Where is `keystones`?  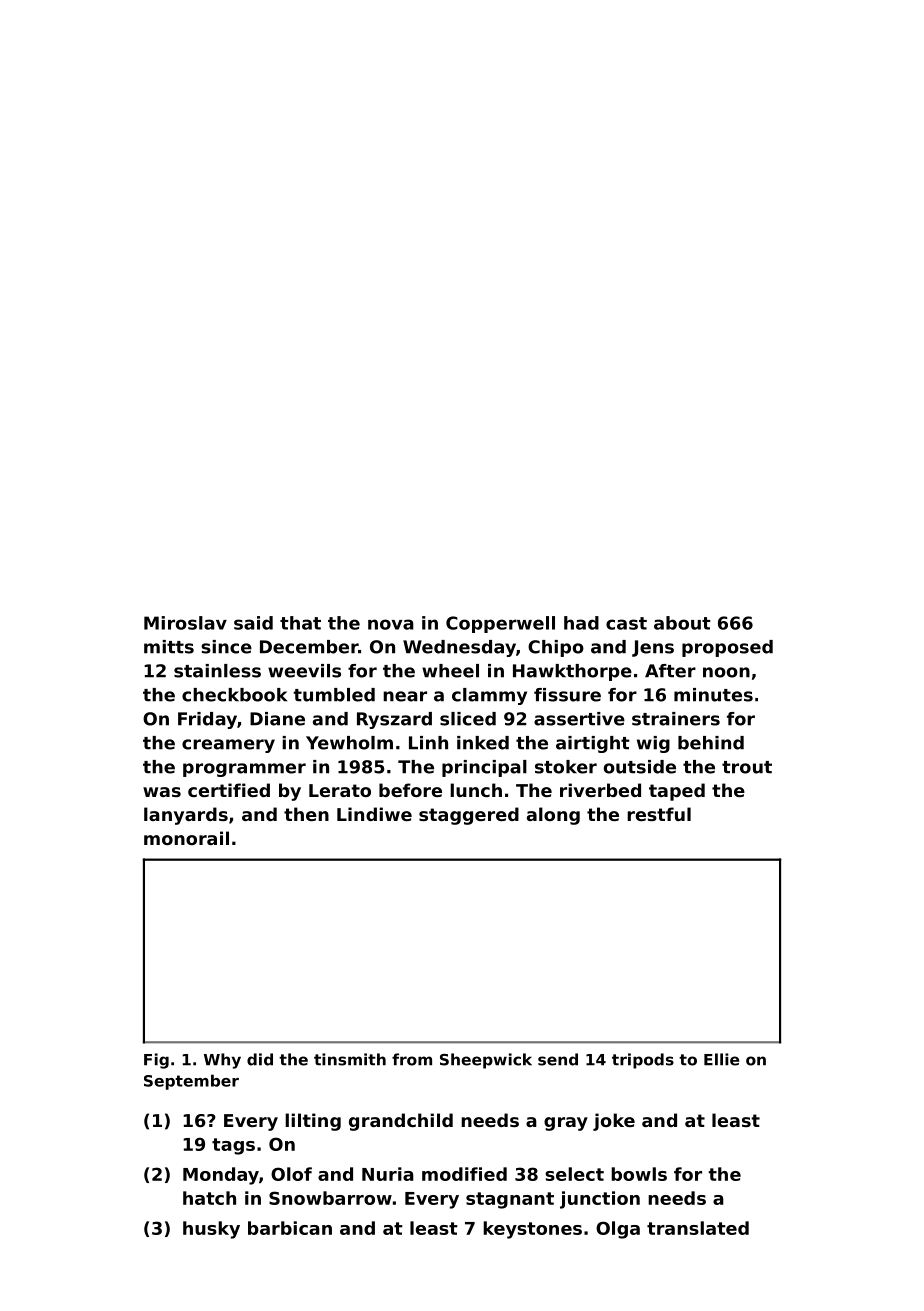 keystones is located at coordinates (532, 1230).
